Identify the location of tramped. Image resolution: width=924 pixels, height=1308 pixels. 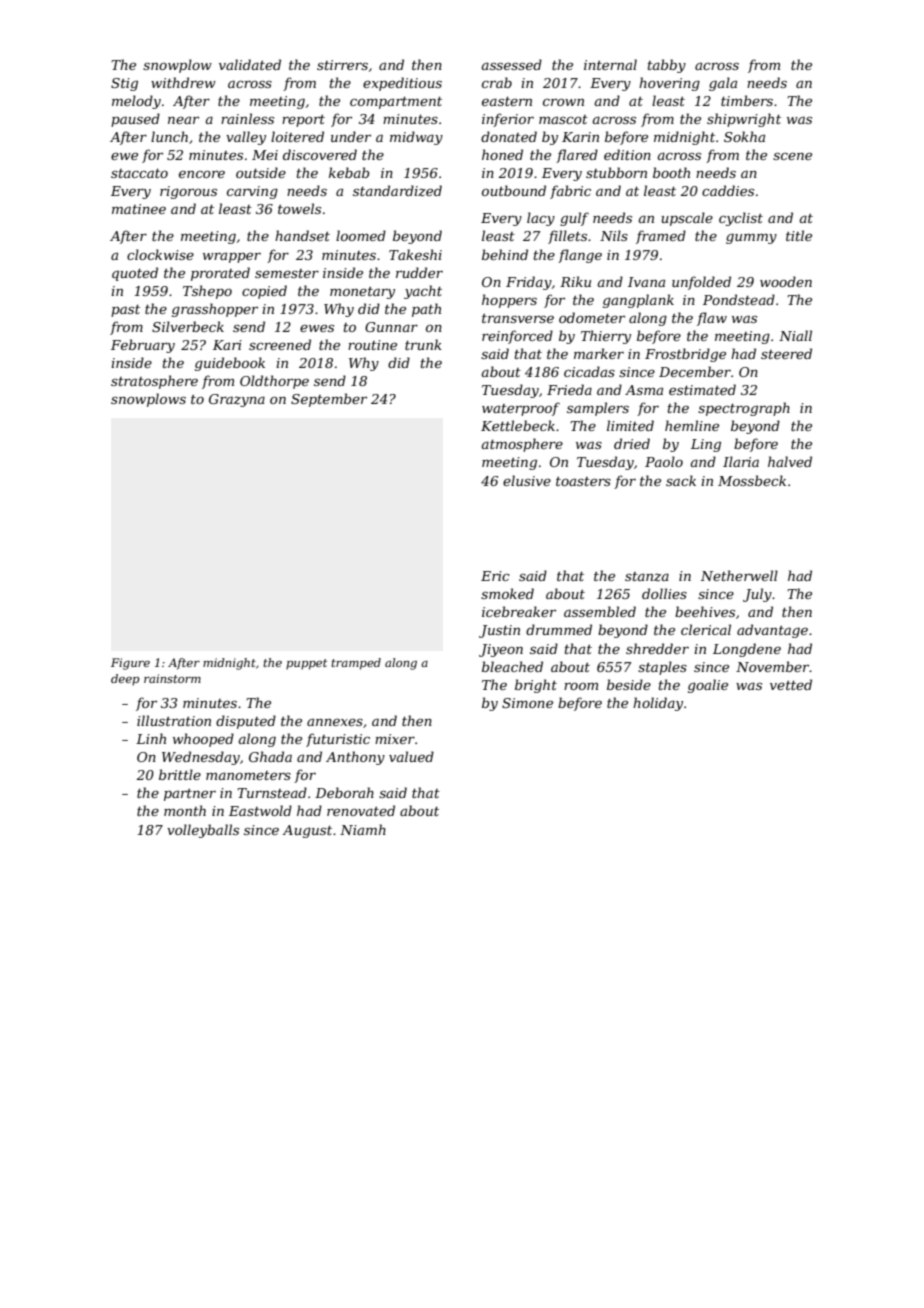
(356, 664).
